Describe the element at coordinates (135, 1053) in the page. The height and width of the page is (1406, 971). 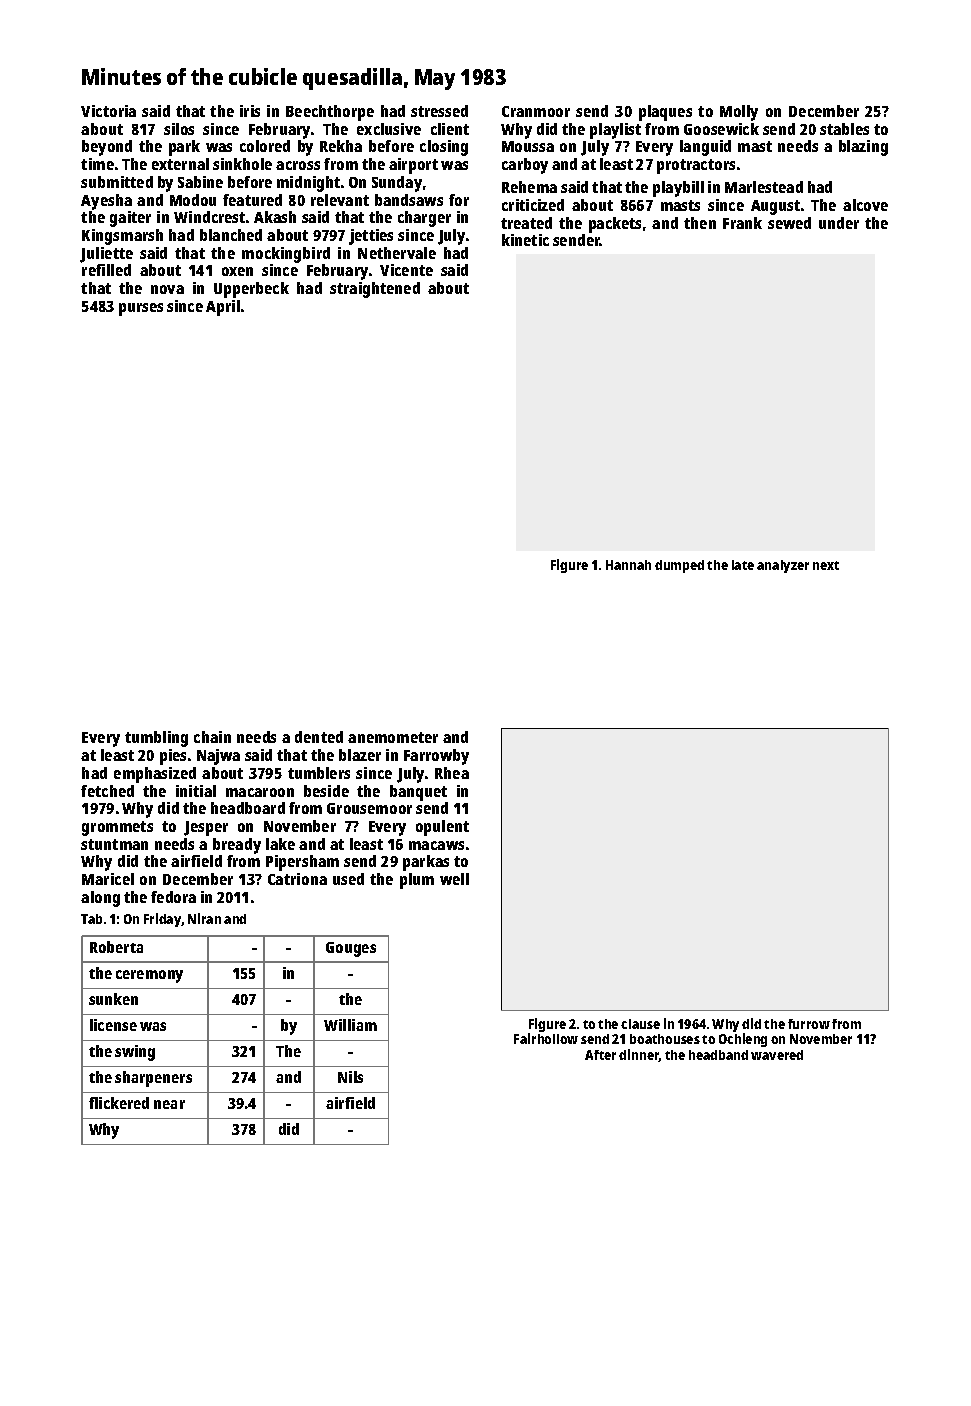
I see `swing` at that location.
